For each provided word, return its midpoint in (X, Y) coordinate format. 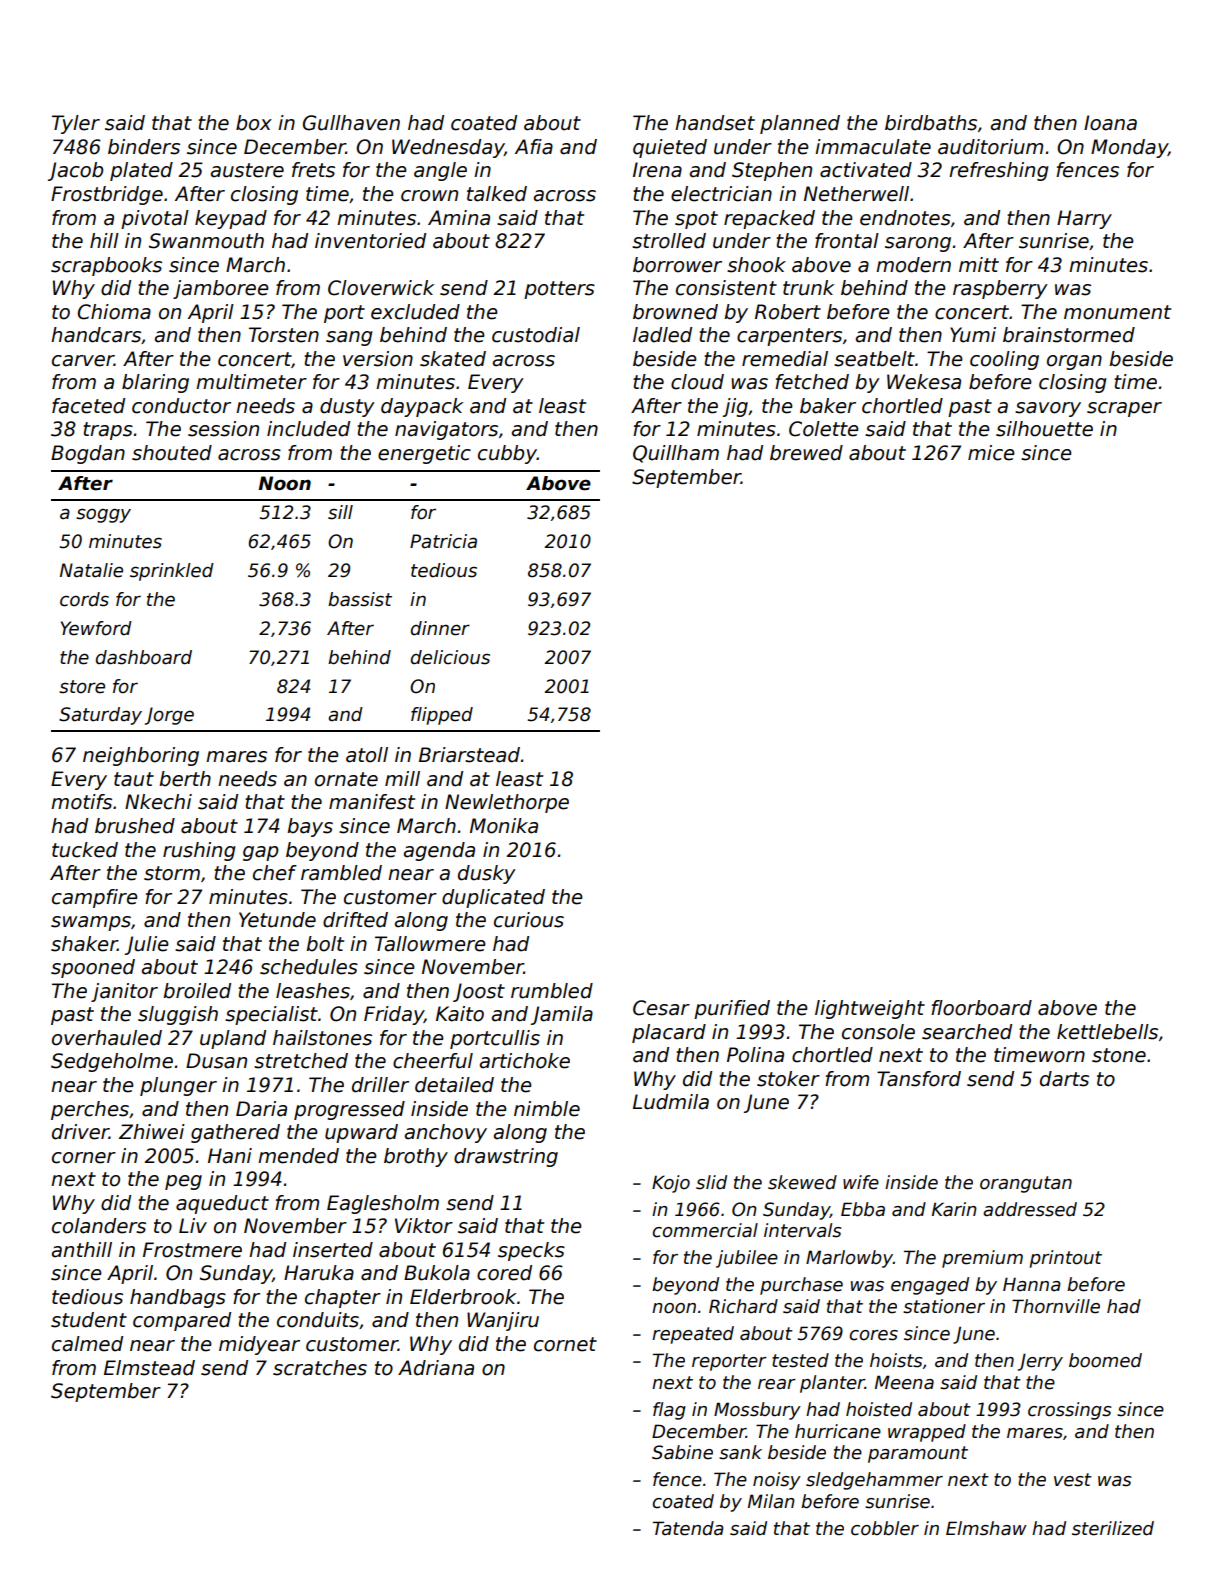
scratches (320, 1368)
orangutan (1026, 1184)
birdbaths (931, 123)
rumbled (552, 991)
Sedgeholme (112, 1062)
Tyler (76, 124)
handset (715, 123)
